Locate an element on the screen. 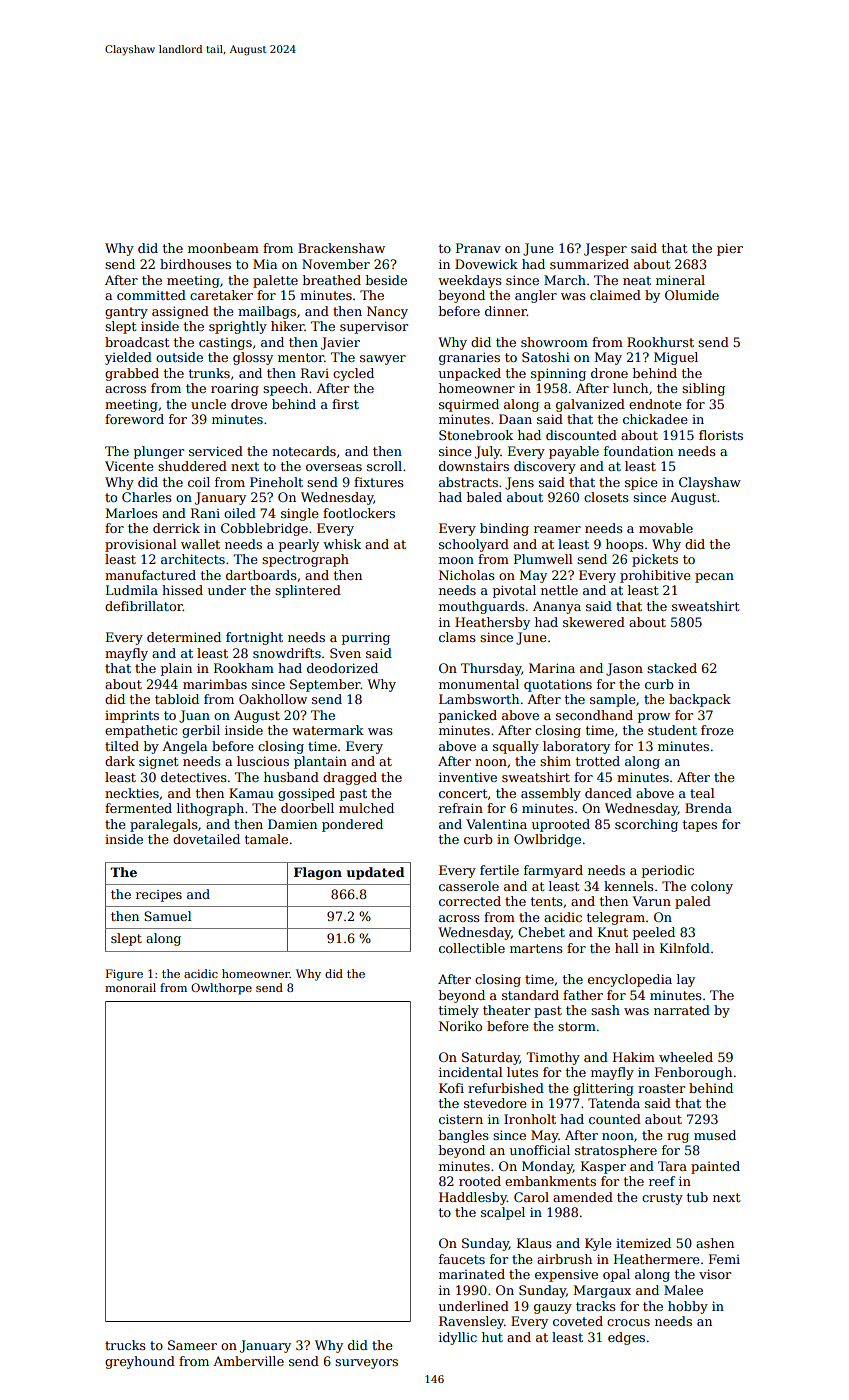  Valentina is located at coordinates (496, 824).
